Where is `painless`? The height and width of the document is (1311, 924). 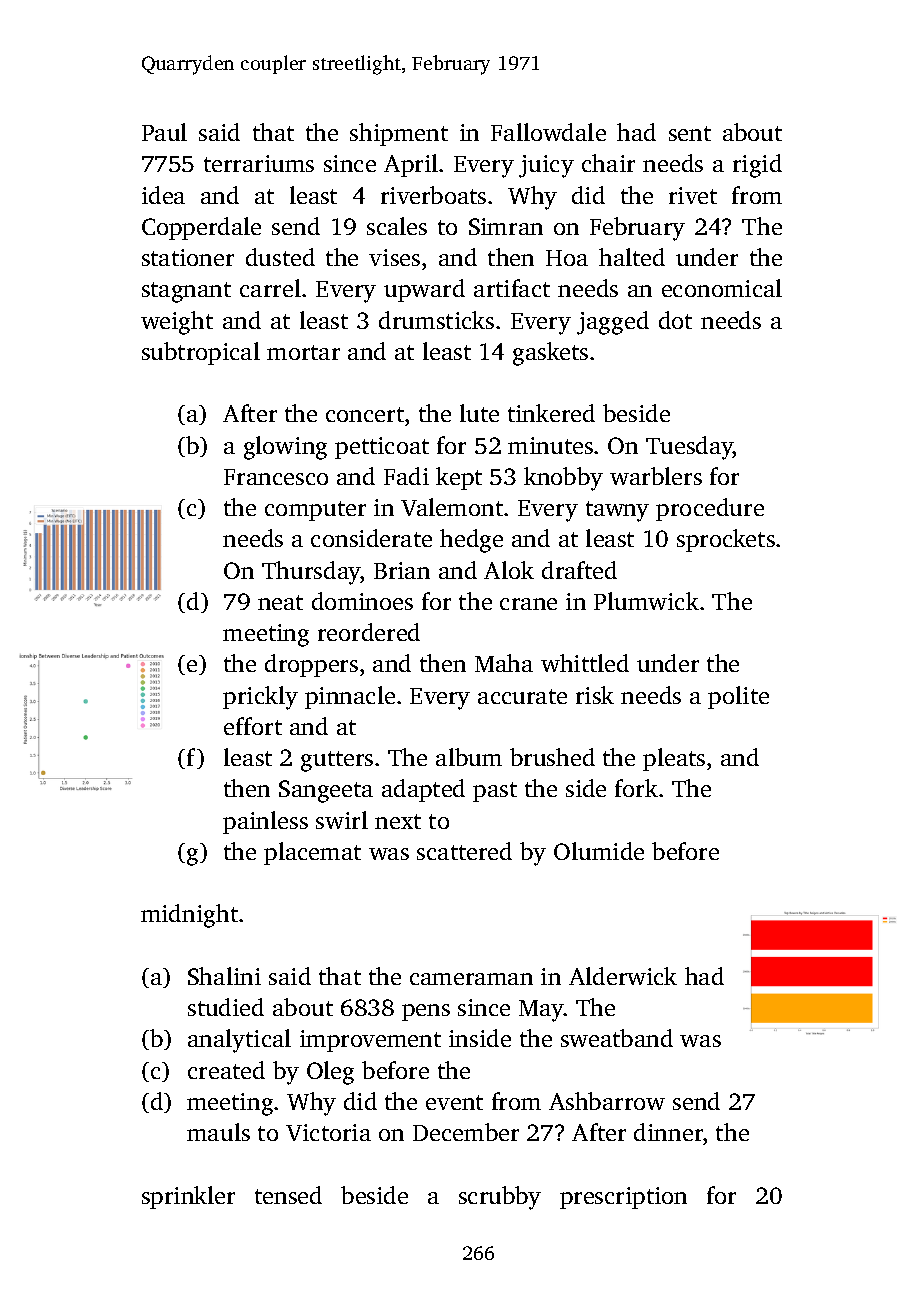 painless is located at coordinates (265, 822).
